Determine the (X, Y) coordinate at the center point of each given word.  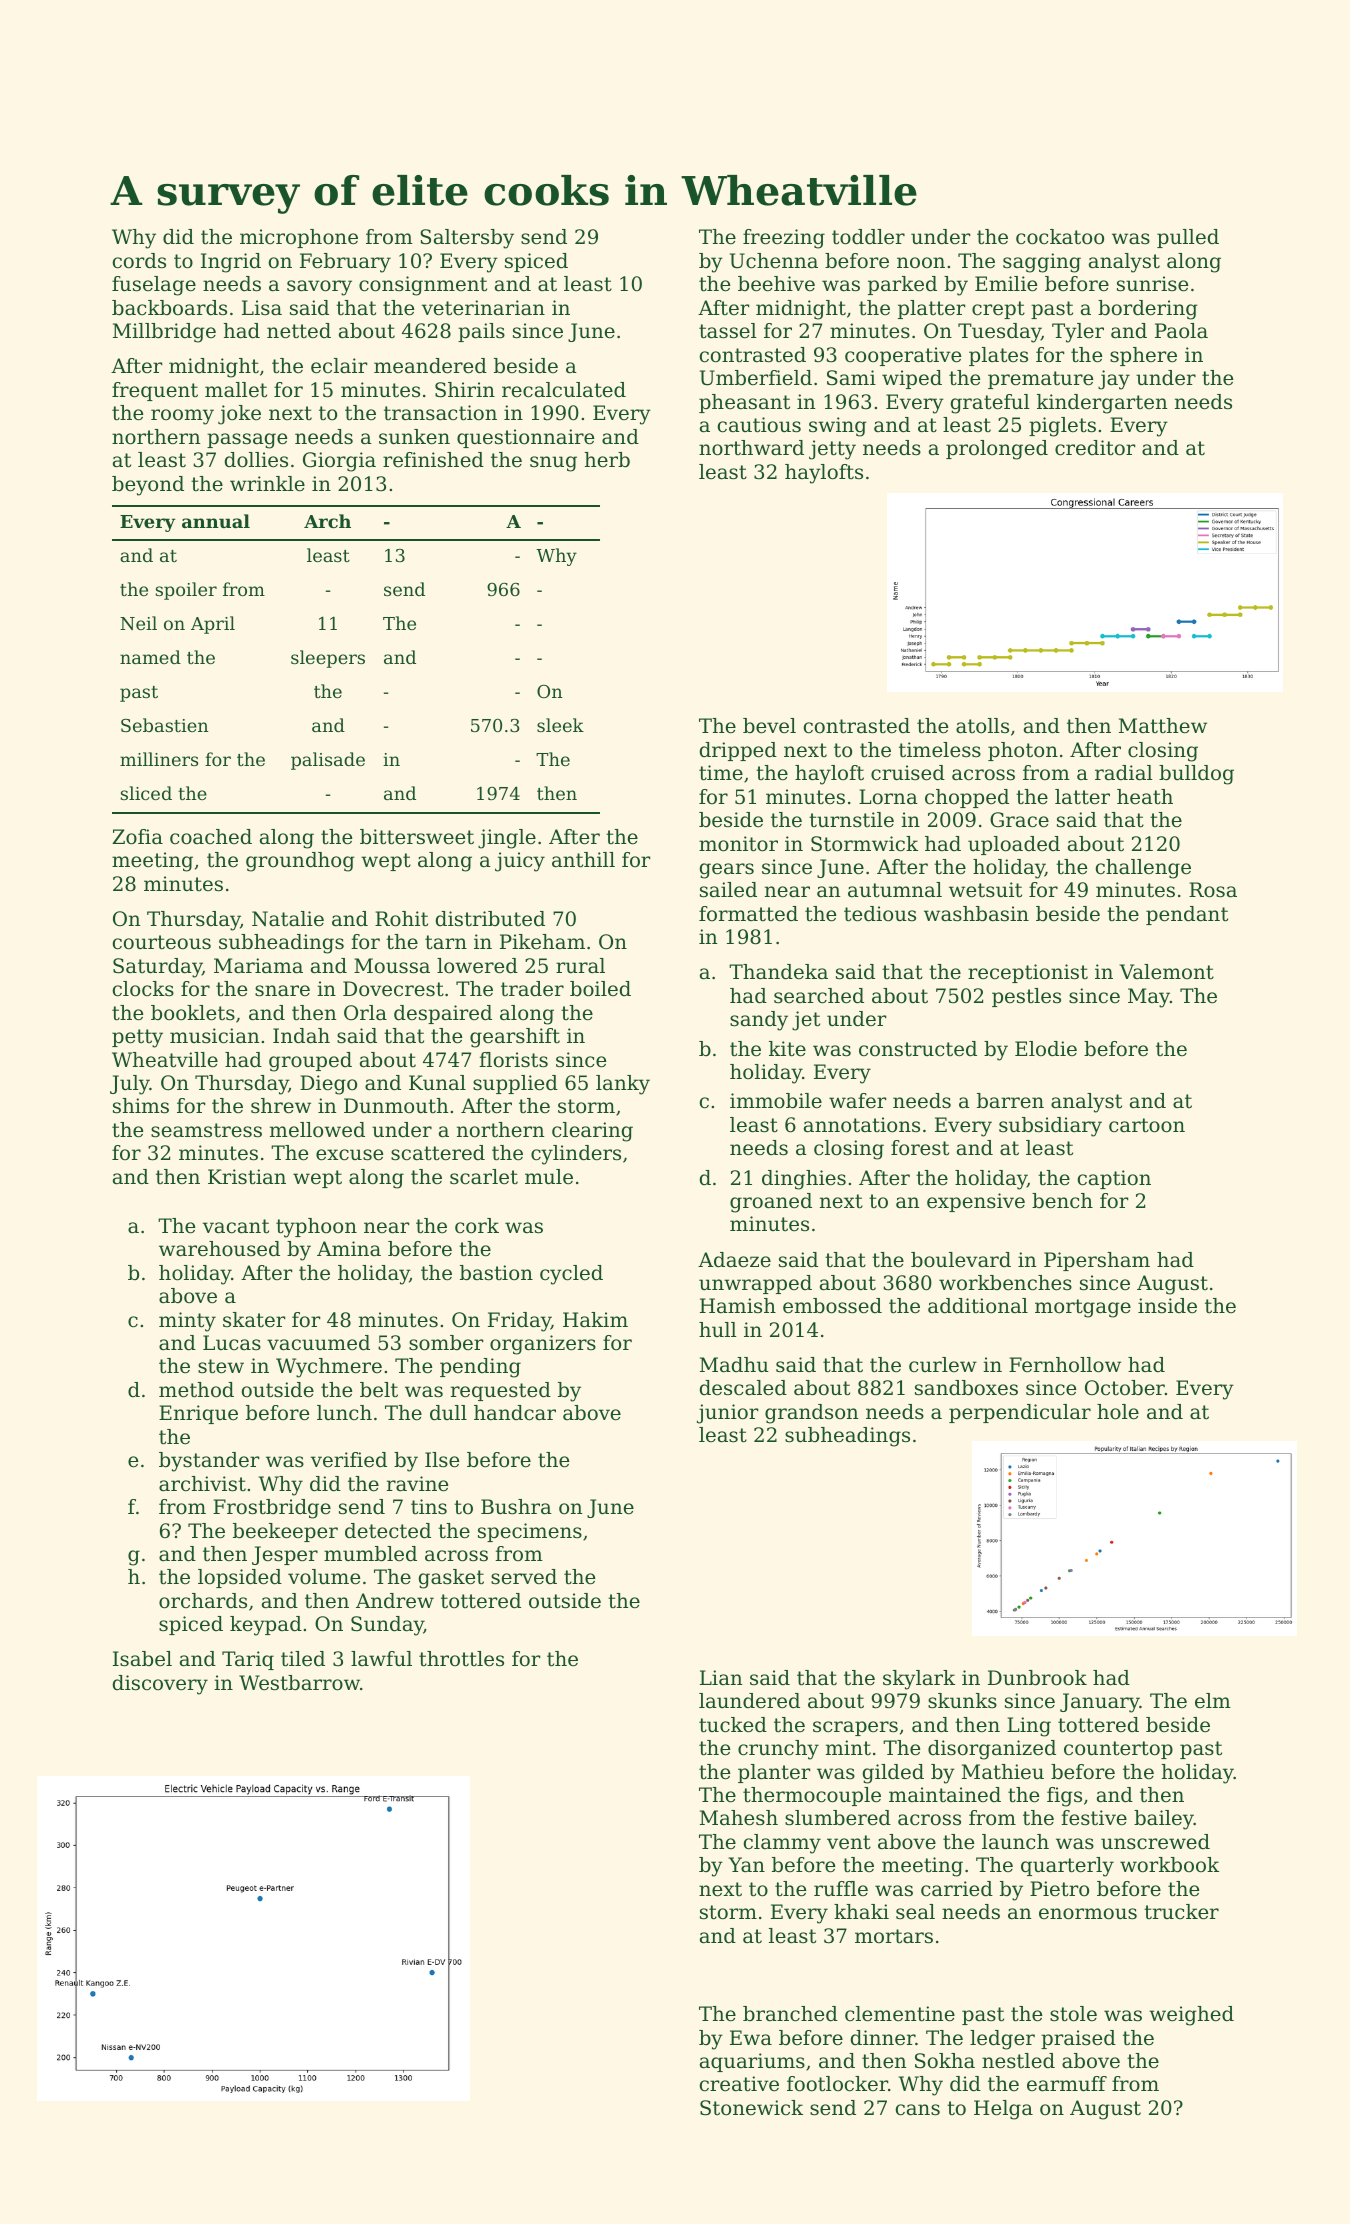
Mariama (258, 966)
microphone (299, 238)
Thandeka (778, 972)
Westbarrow (299, 1683)
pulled (1188, 238)
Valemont (1166, 972)
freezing (784, 239)
